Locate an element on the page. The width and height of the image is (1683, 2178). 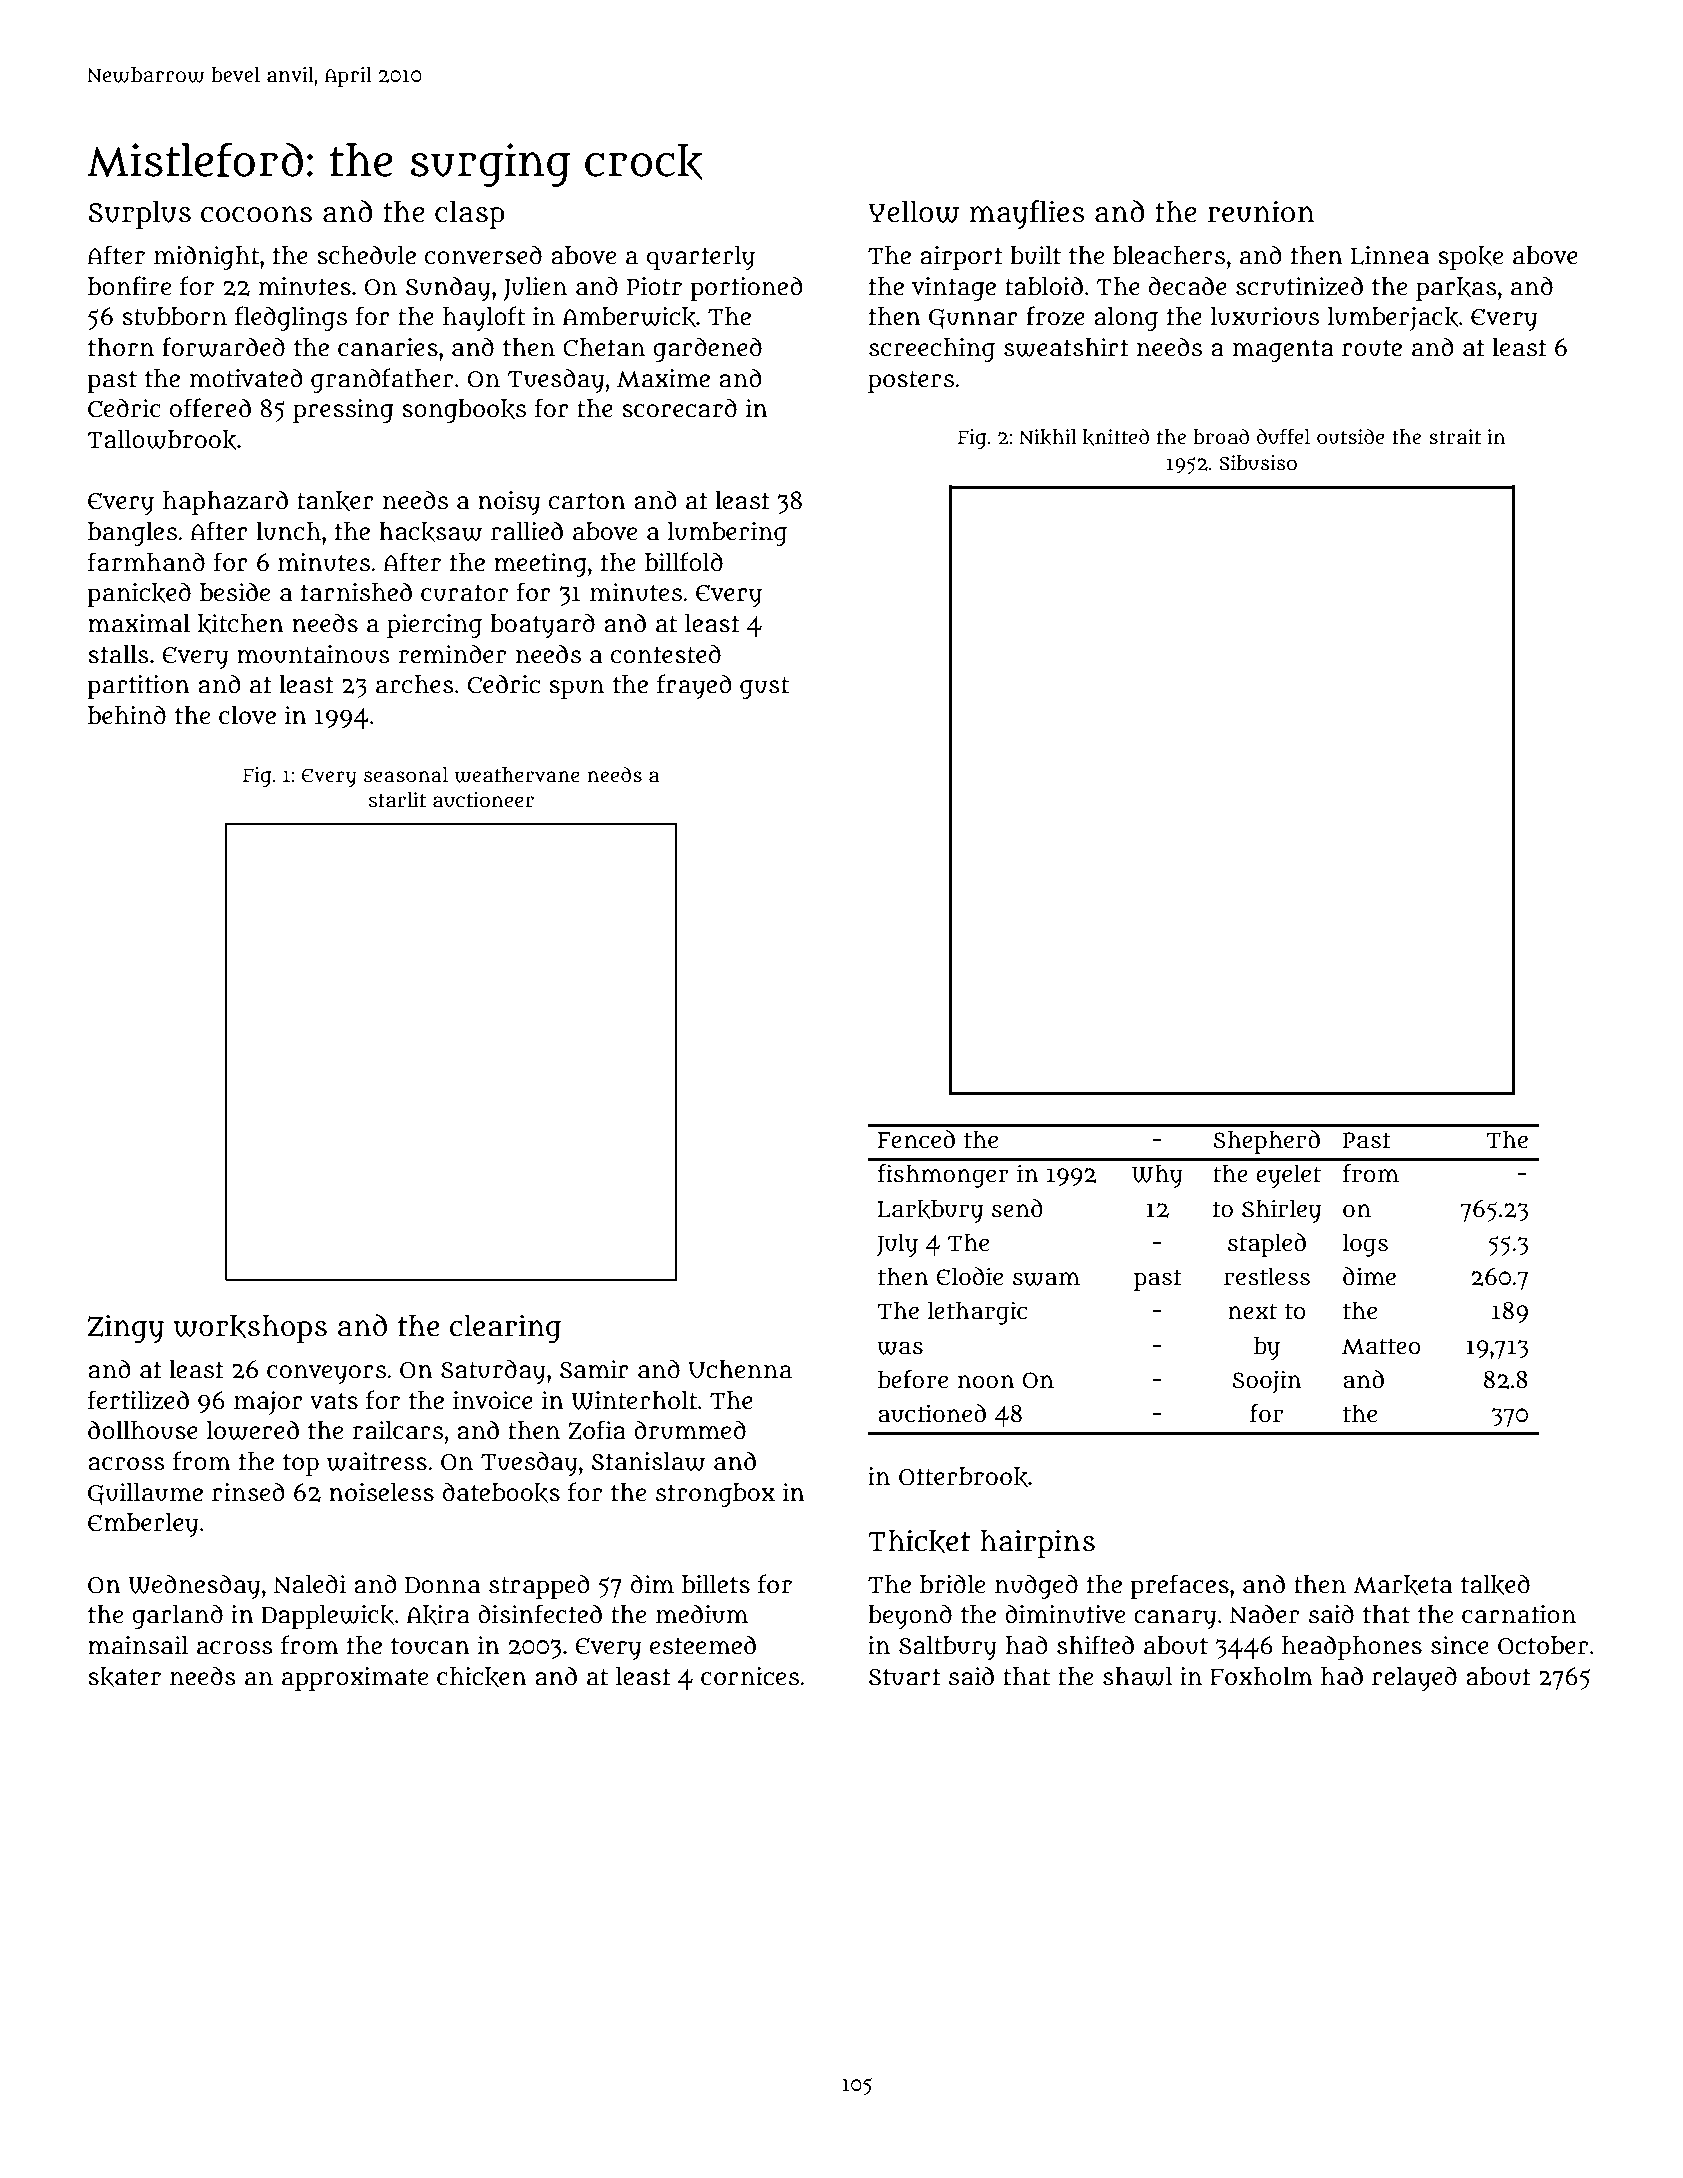
lowered is located at coordinates (253, 1430).
